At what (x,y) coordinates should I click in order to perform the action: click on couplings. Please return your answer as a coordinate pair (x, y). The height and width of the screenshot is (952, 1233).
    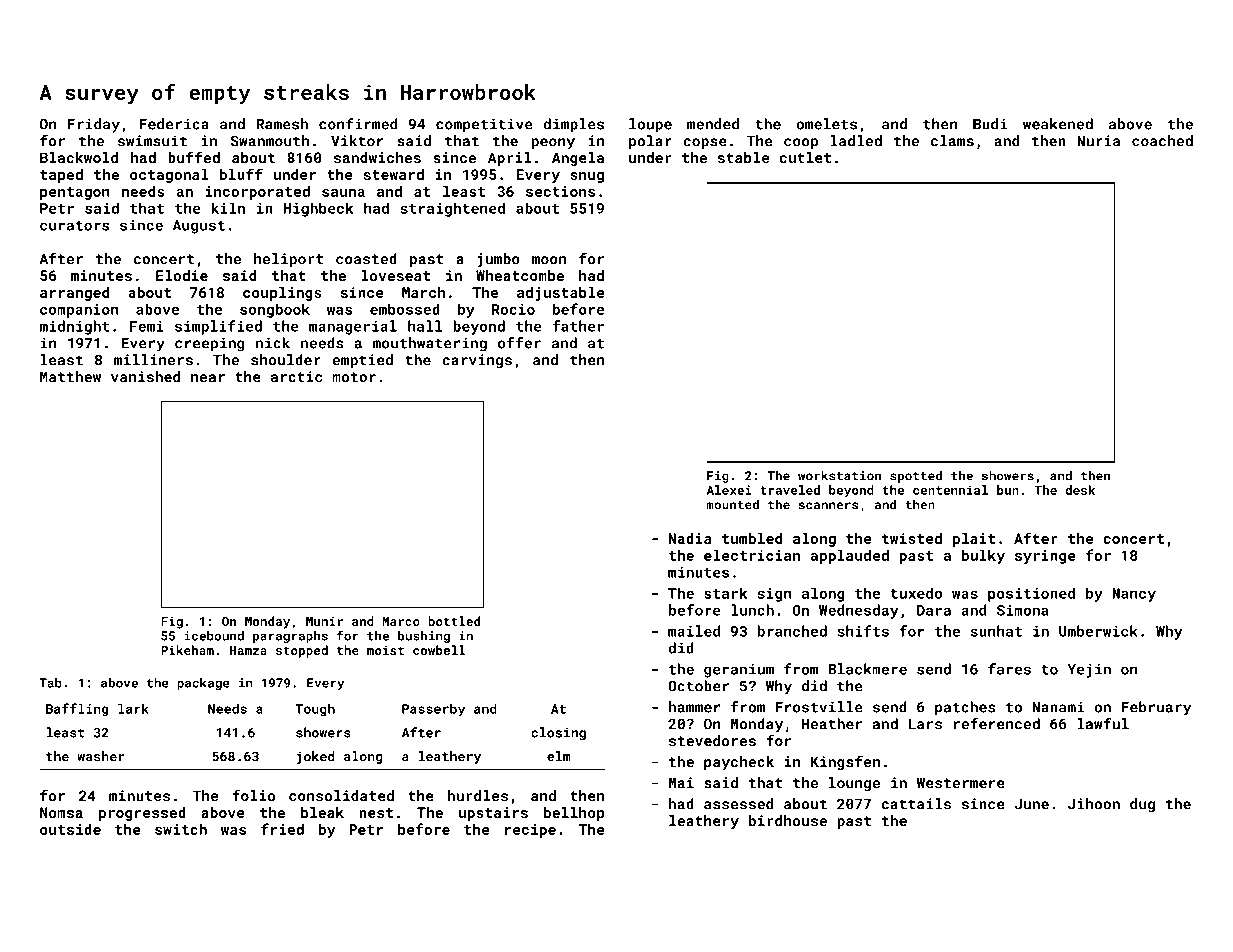
    Looking at the image, I should click on (282, 294).
